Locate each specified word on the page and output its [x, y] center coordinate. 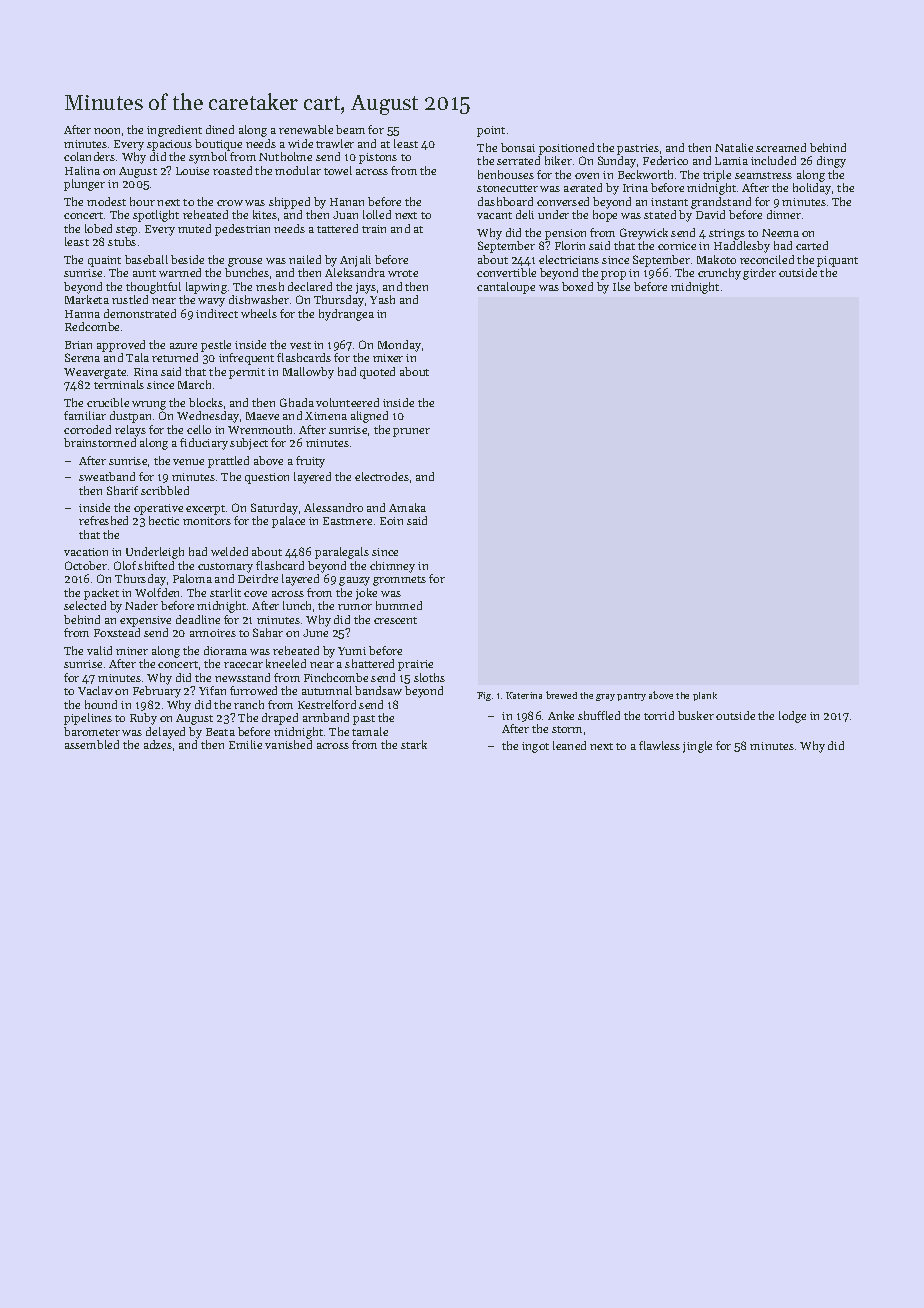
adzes [158, 744]
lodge [792, 717]
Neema [780, 233]
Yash [382, 299]
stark [414, 744]
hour [142, 201]
